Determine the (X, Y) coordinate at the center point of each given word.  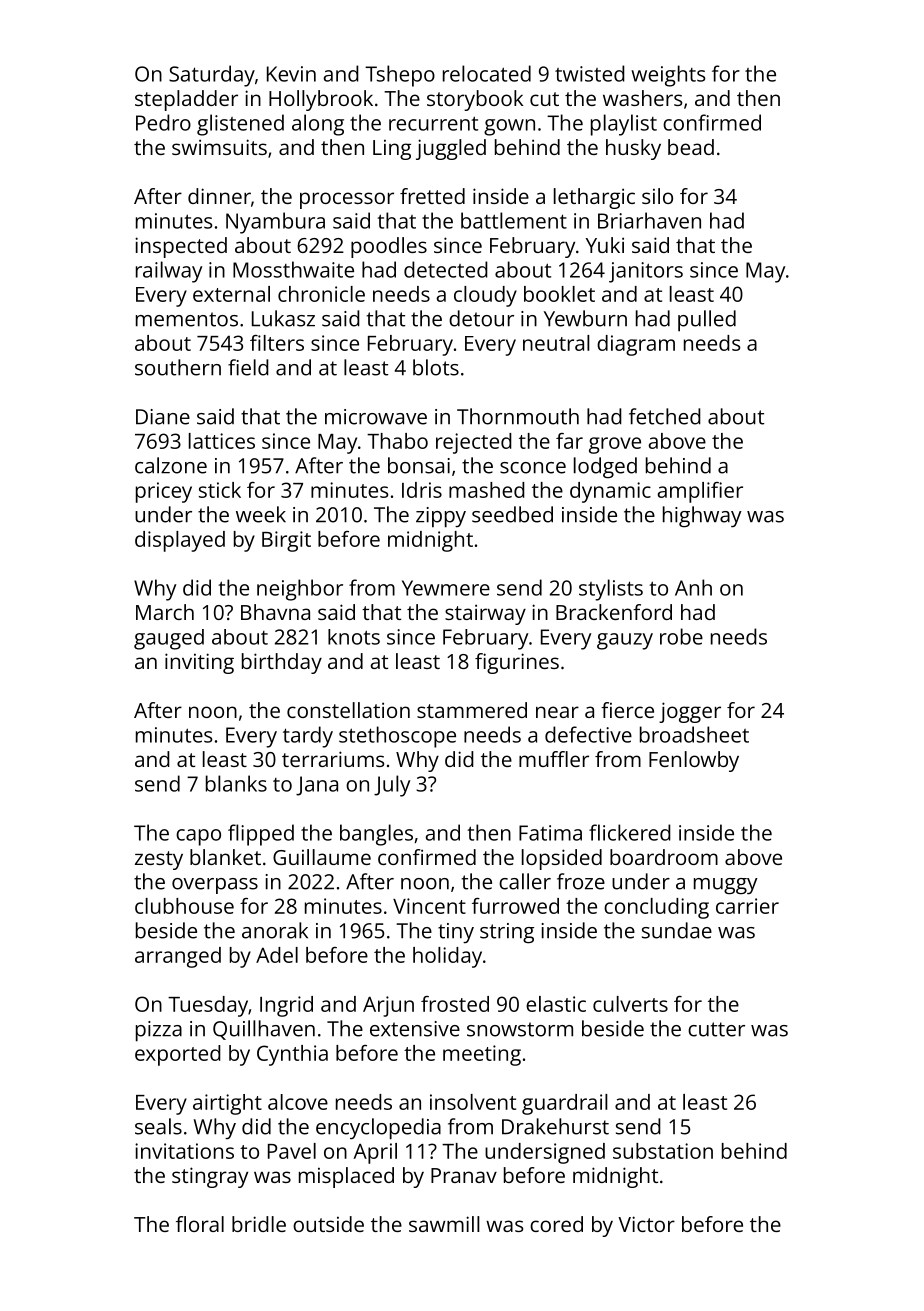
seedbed (512, 514)
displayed (180, 541)
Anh (693, 587)
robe (681, 636)
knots (354, 637)
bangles (376, 835)
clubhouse (184, 906)
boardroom (664, 857)
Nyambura (275, 223)
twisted (590, 73)
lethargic (594, 198)
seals (158, 1126)
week (261, 514)
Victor (646, 1224)
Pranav (464, 1175)
